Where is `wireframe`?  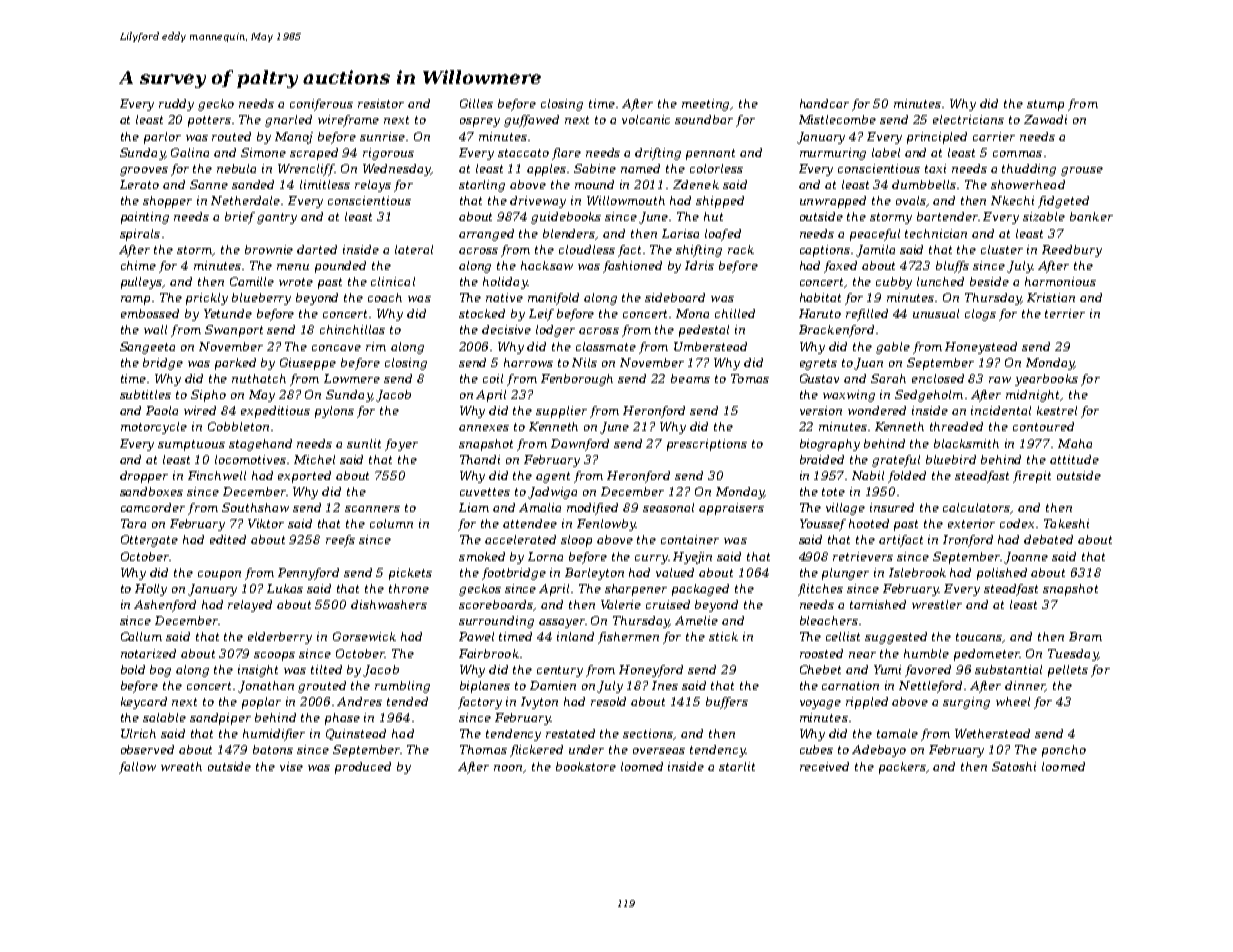 wireframe is located at coordinates (348, 121).
